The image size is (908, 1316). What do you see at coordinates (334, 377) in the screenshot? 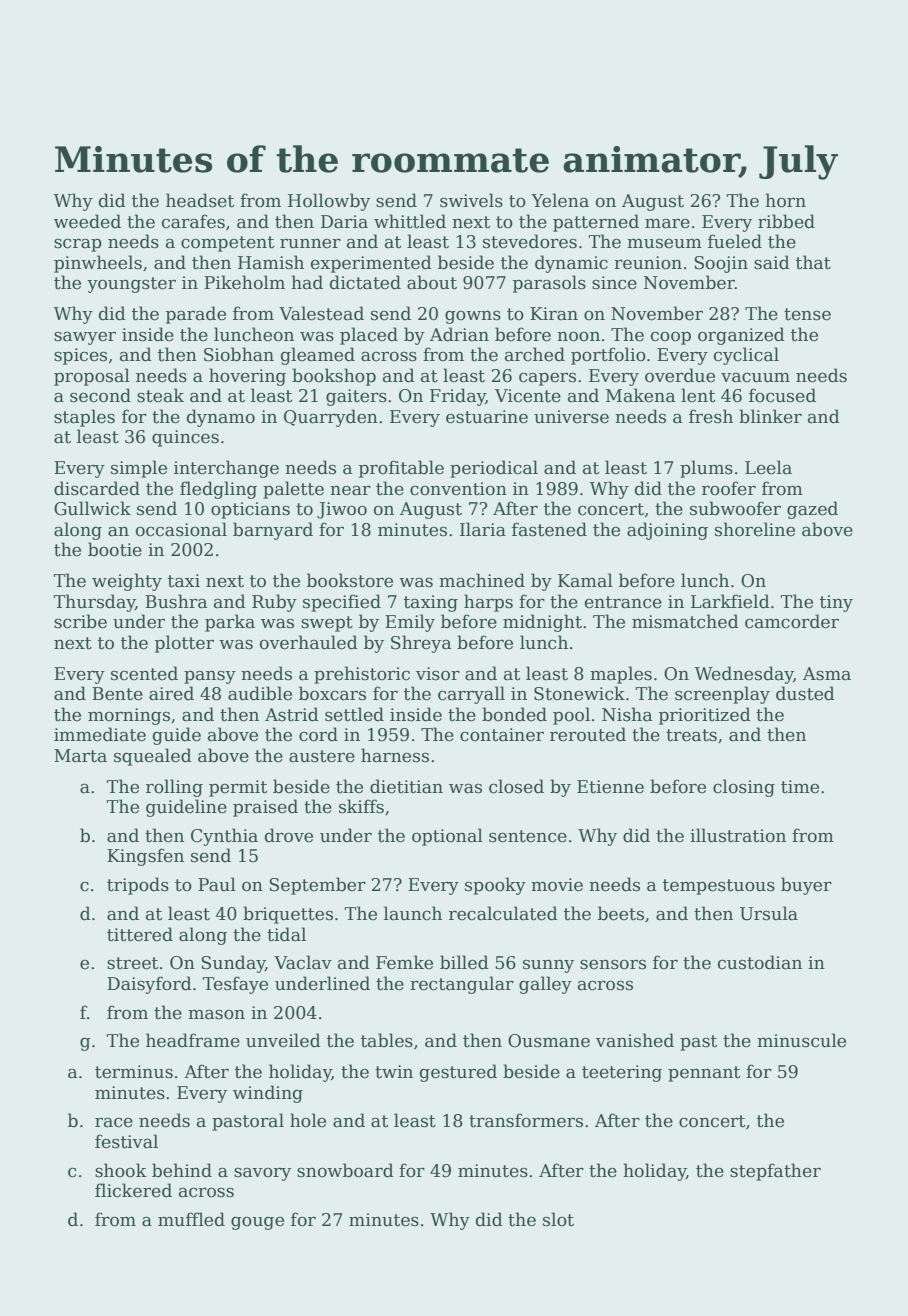
I see `bookshop` at bounding box center [334, 377].
